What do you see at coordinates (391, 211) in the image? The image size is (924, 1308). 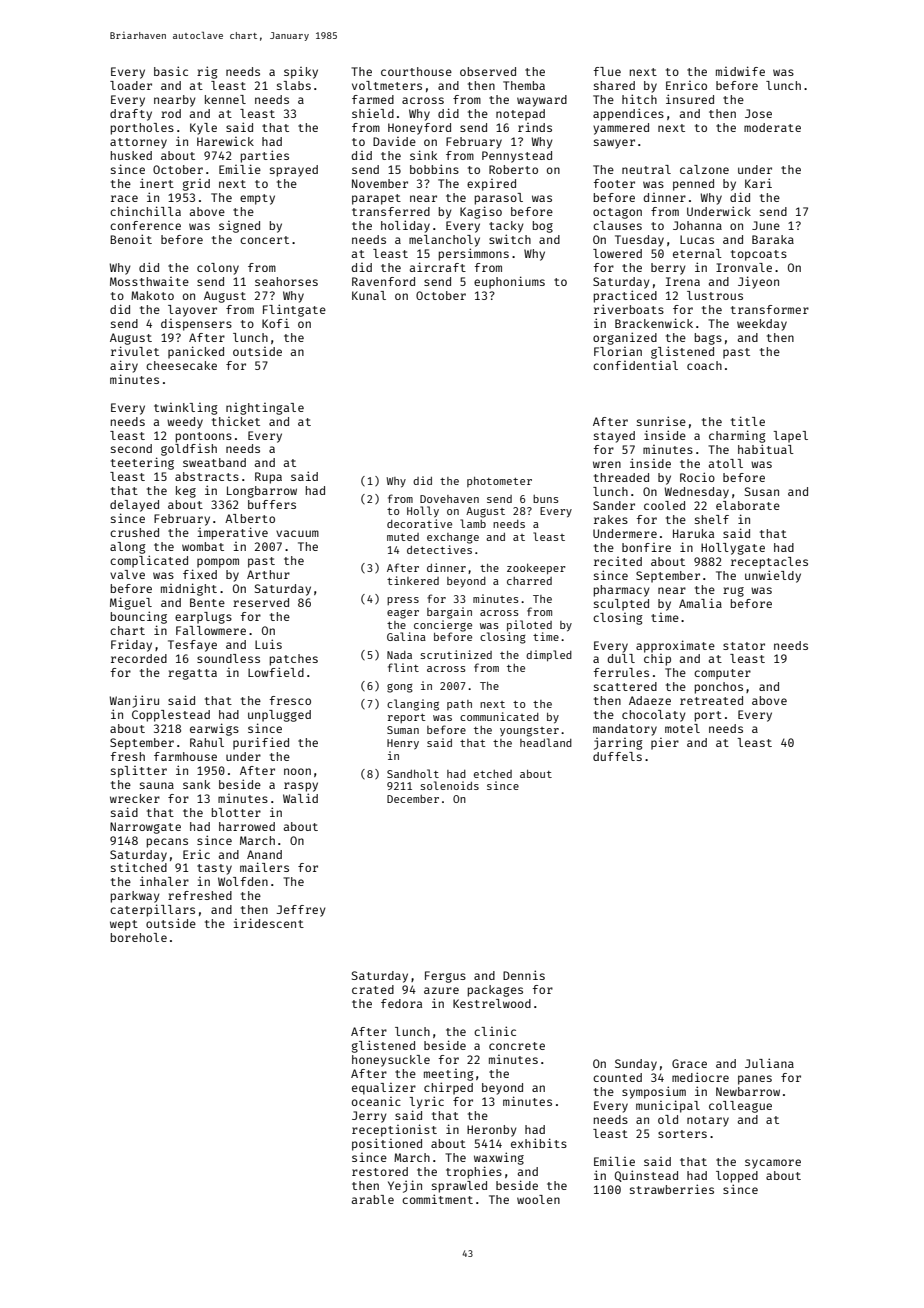 I see `transferred` at bounding box center [391, 211].
